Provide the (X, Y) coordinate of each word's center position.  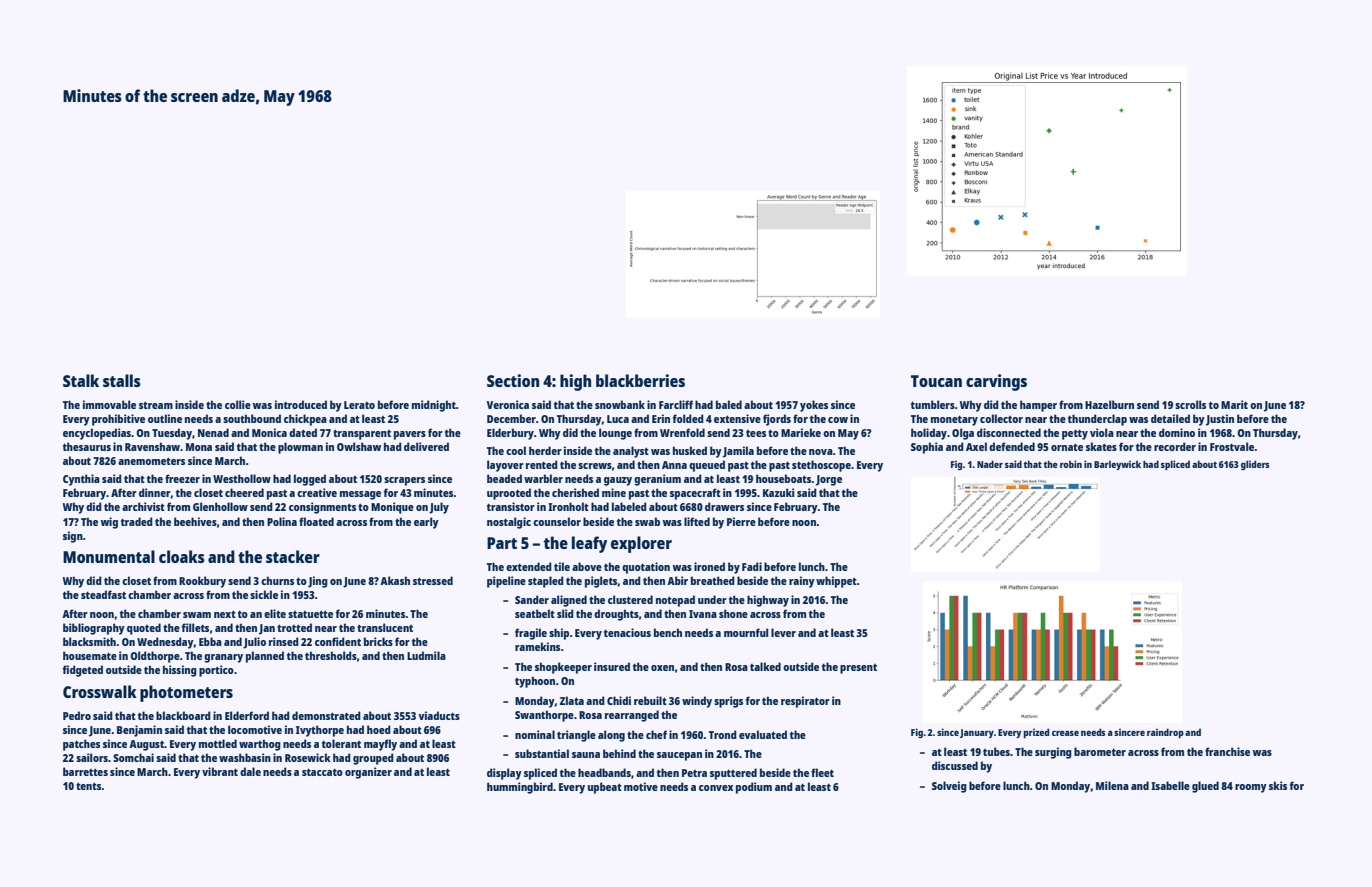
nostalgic (509, 523)
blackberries (640, 380)
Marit (1234, 404)
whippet (836, 582)
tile (562, 566)
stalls (122, 380)
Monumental (109, 556)
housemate (90, 655)
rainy (802, 582)
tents (89, 786)
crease (1065, 733)
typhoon (535, 682)
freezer (182, 478)
